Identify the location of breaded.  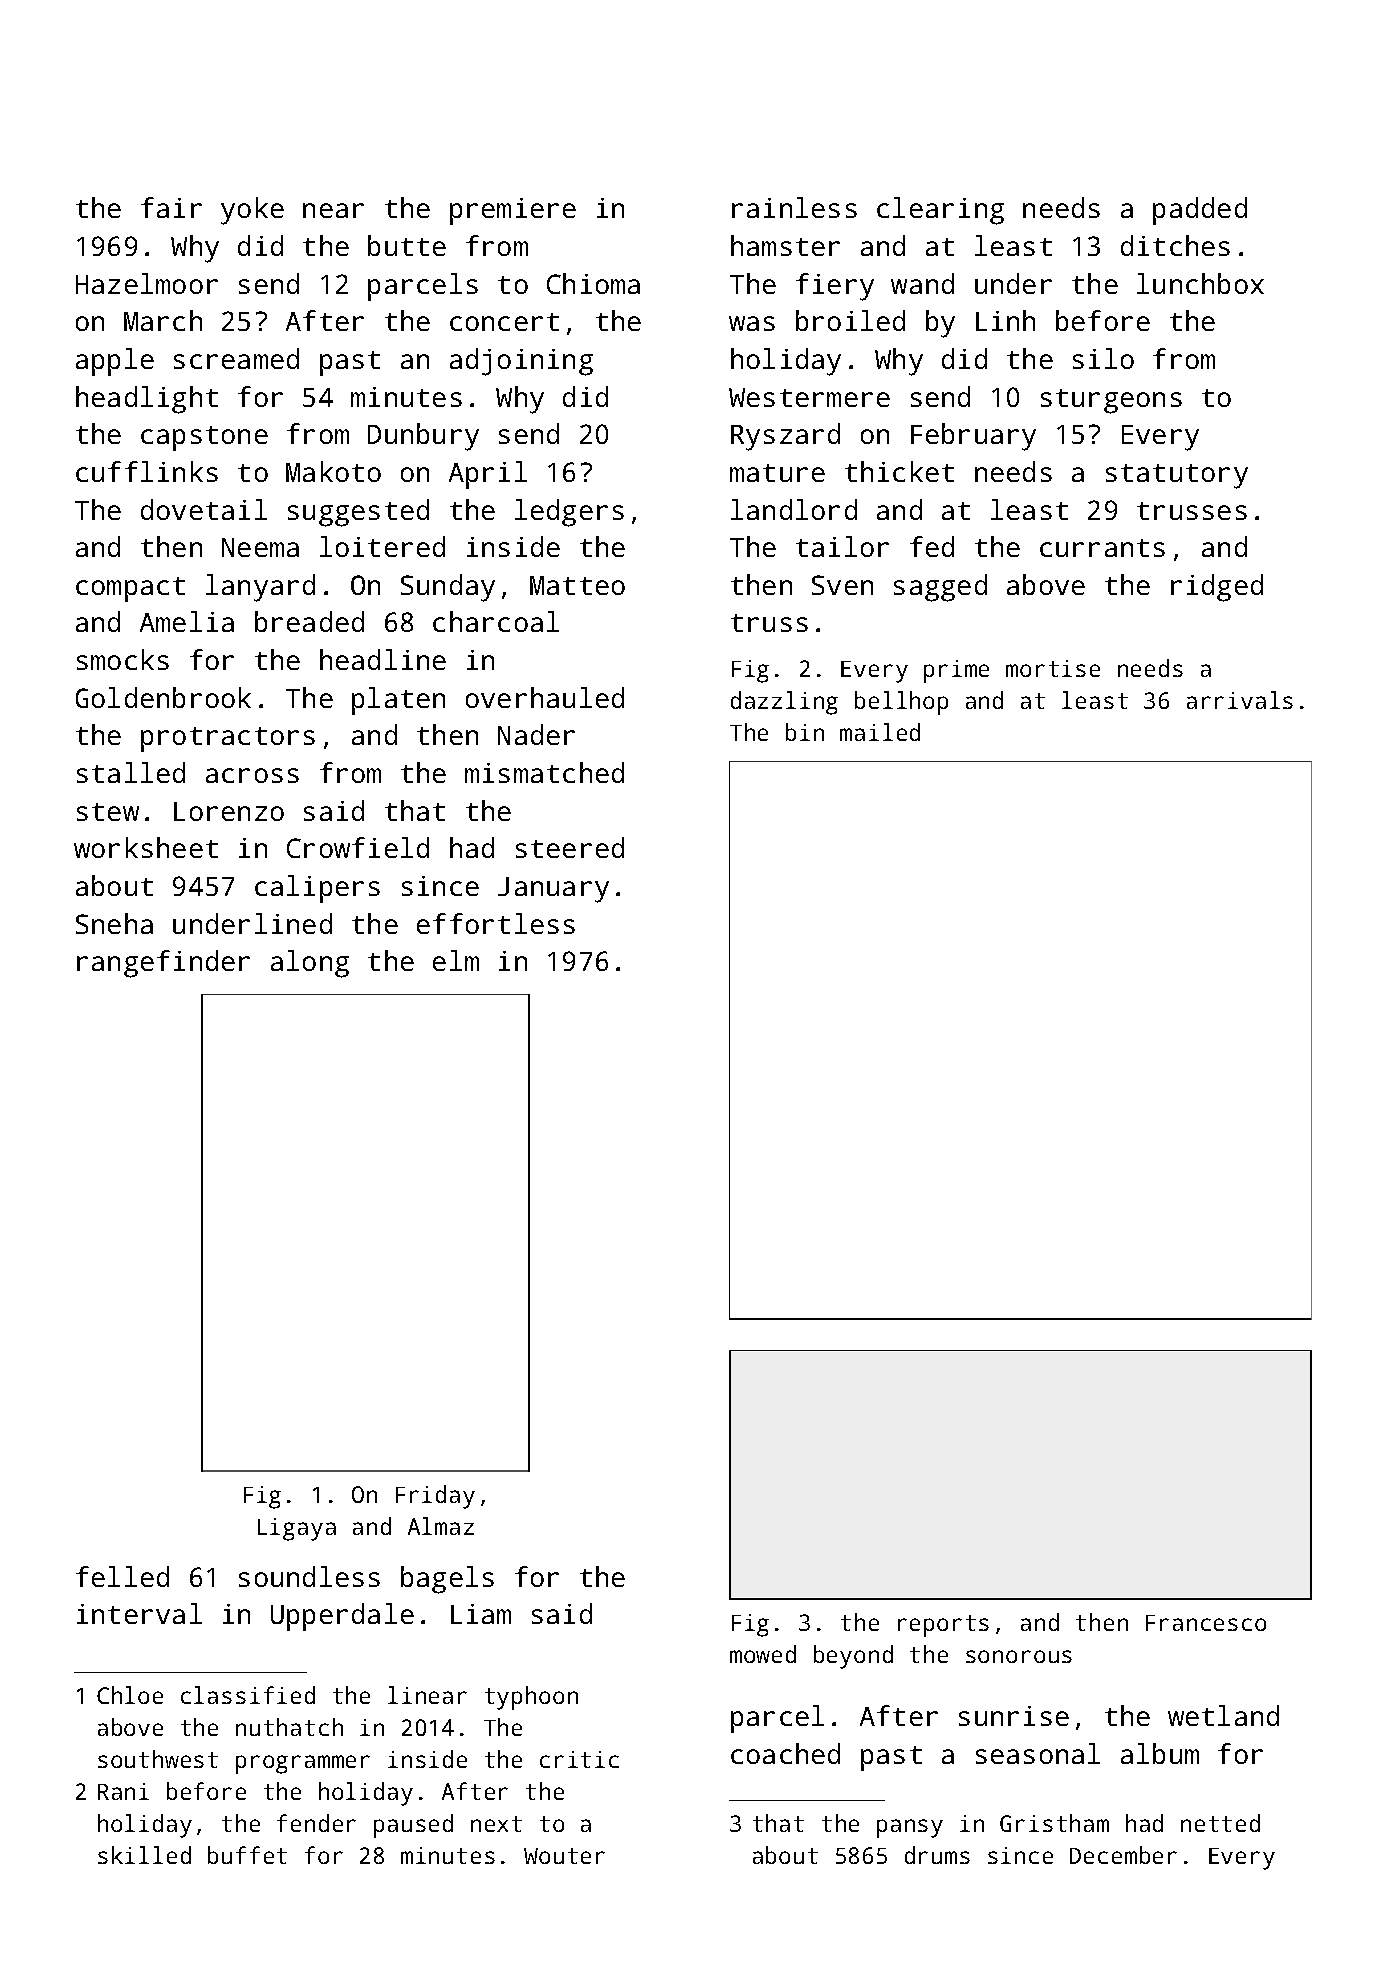
(309, 621).
